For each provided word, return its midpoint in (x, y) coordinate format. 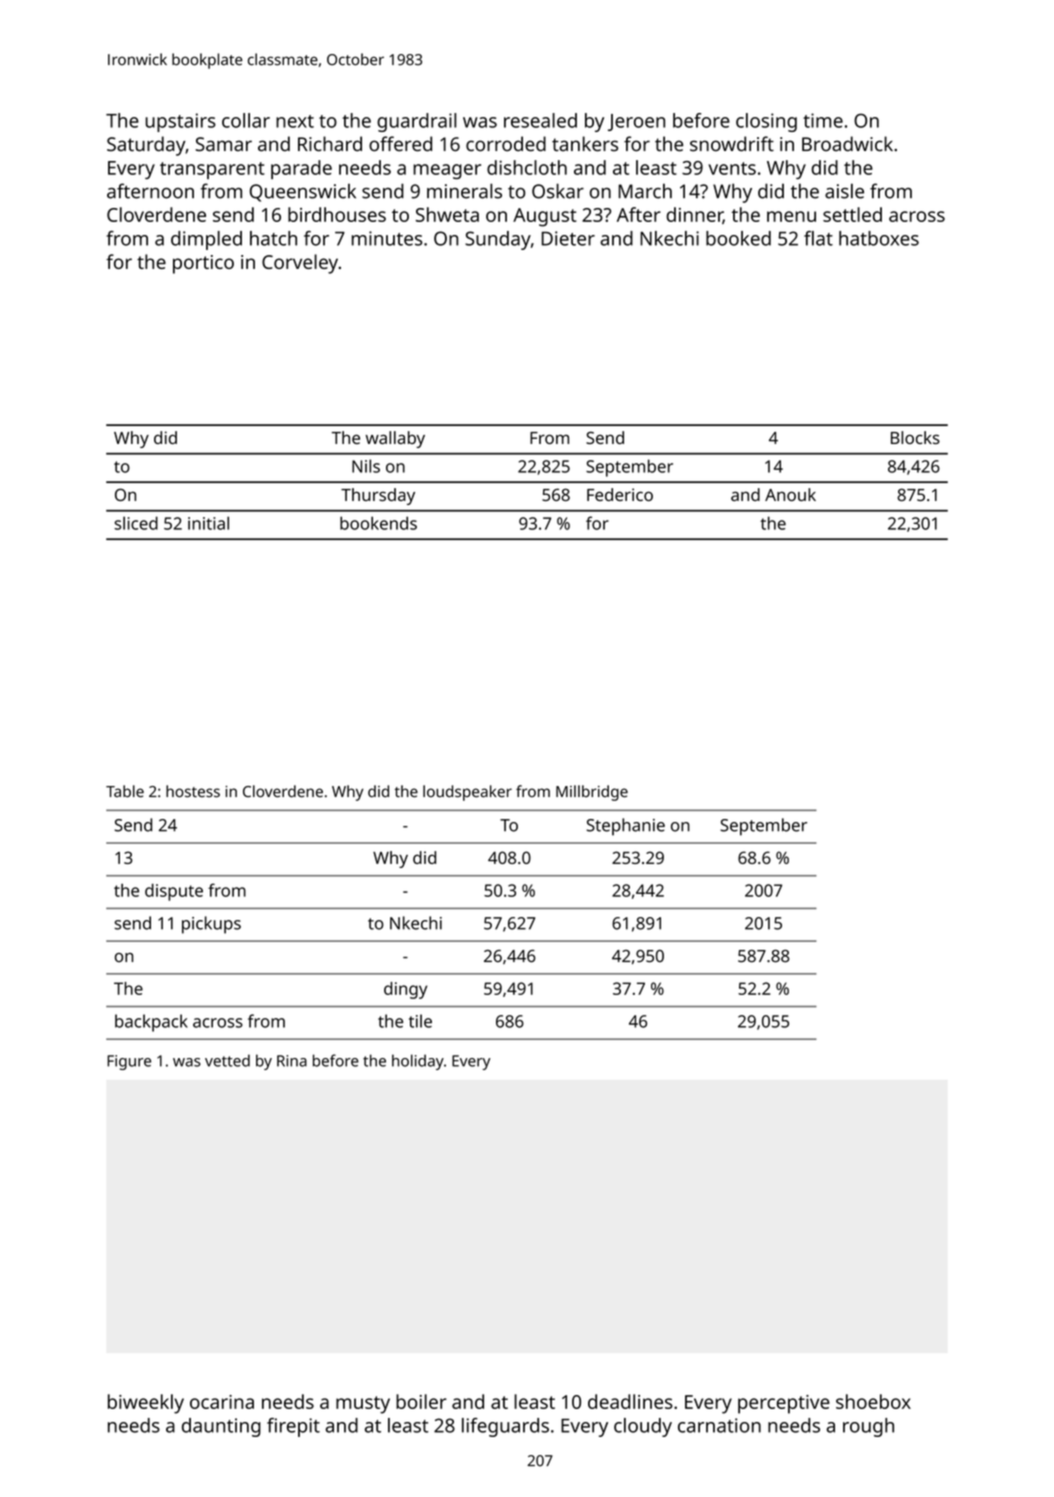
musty (363, 1405)
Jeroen (636, 122)
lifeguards (505, 1427)
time (823, 120)
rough (868, 1427)
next (295, 121)
